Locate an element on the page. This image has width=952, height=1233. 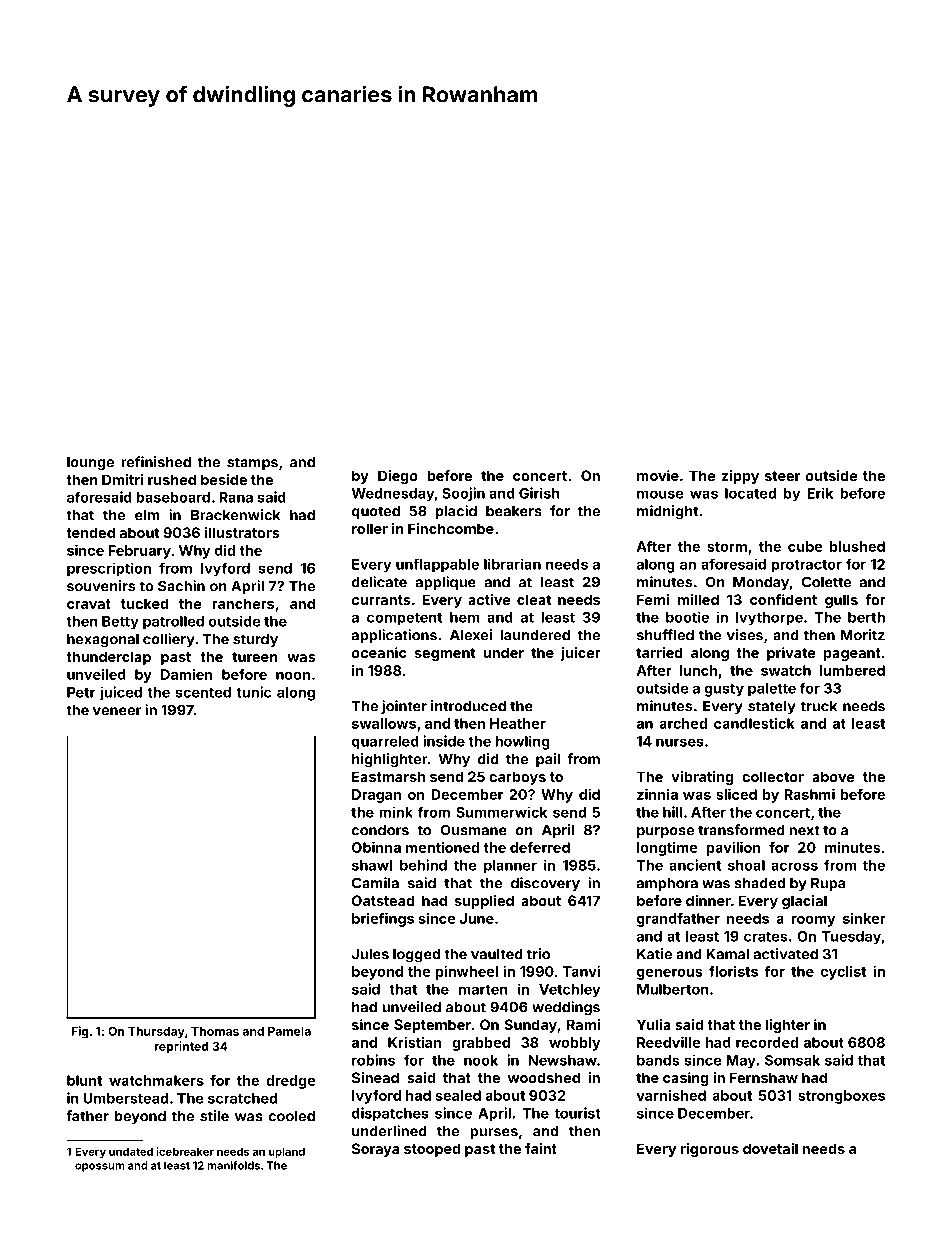
prescription is located at coordinates (109, 569).
